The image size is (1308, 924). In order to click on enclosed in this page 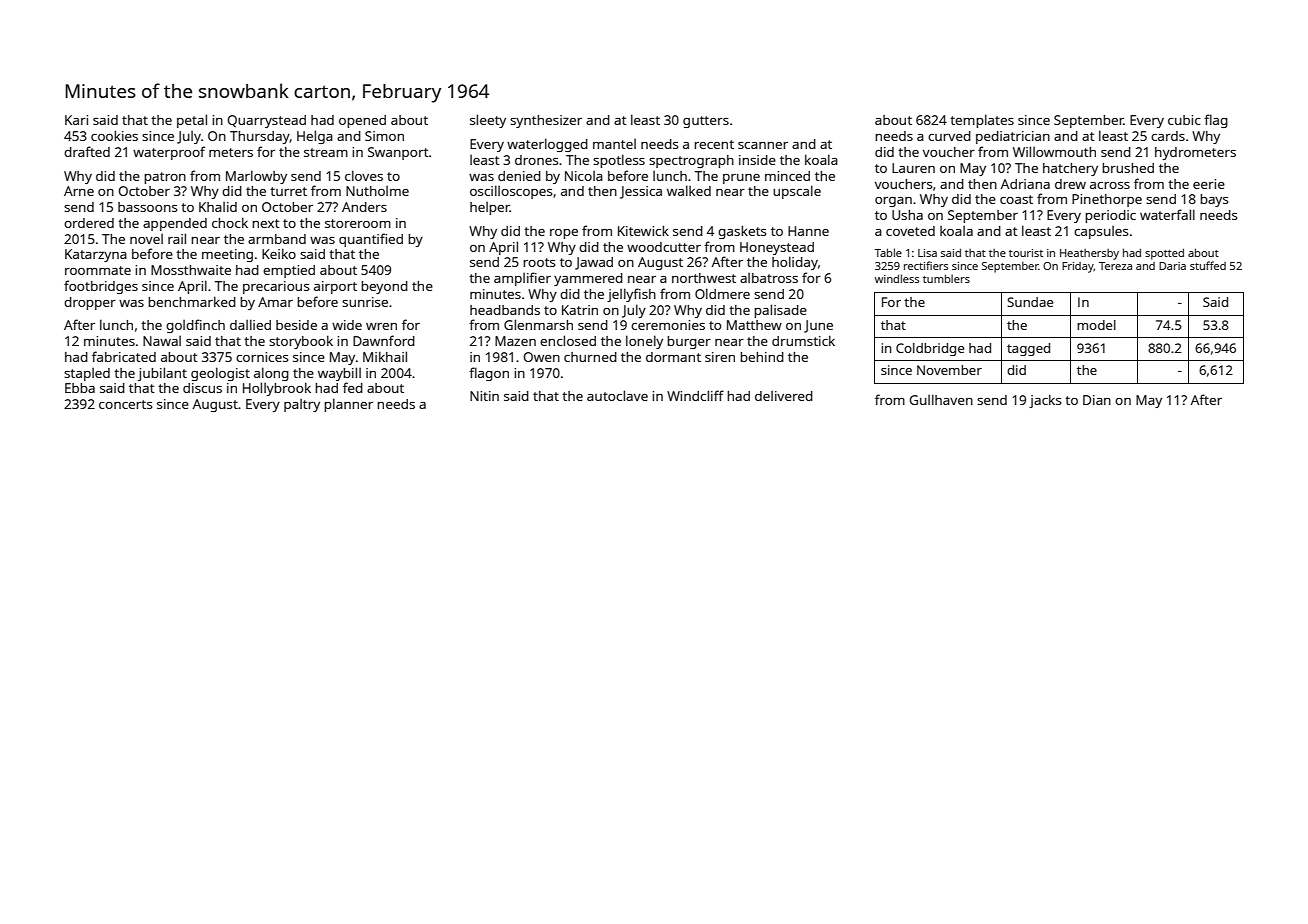, I will do `click(568, 340)`.
